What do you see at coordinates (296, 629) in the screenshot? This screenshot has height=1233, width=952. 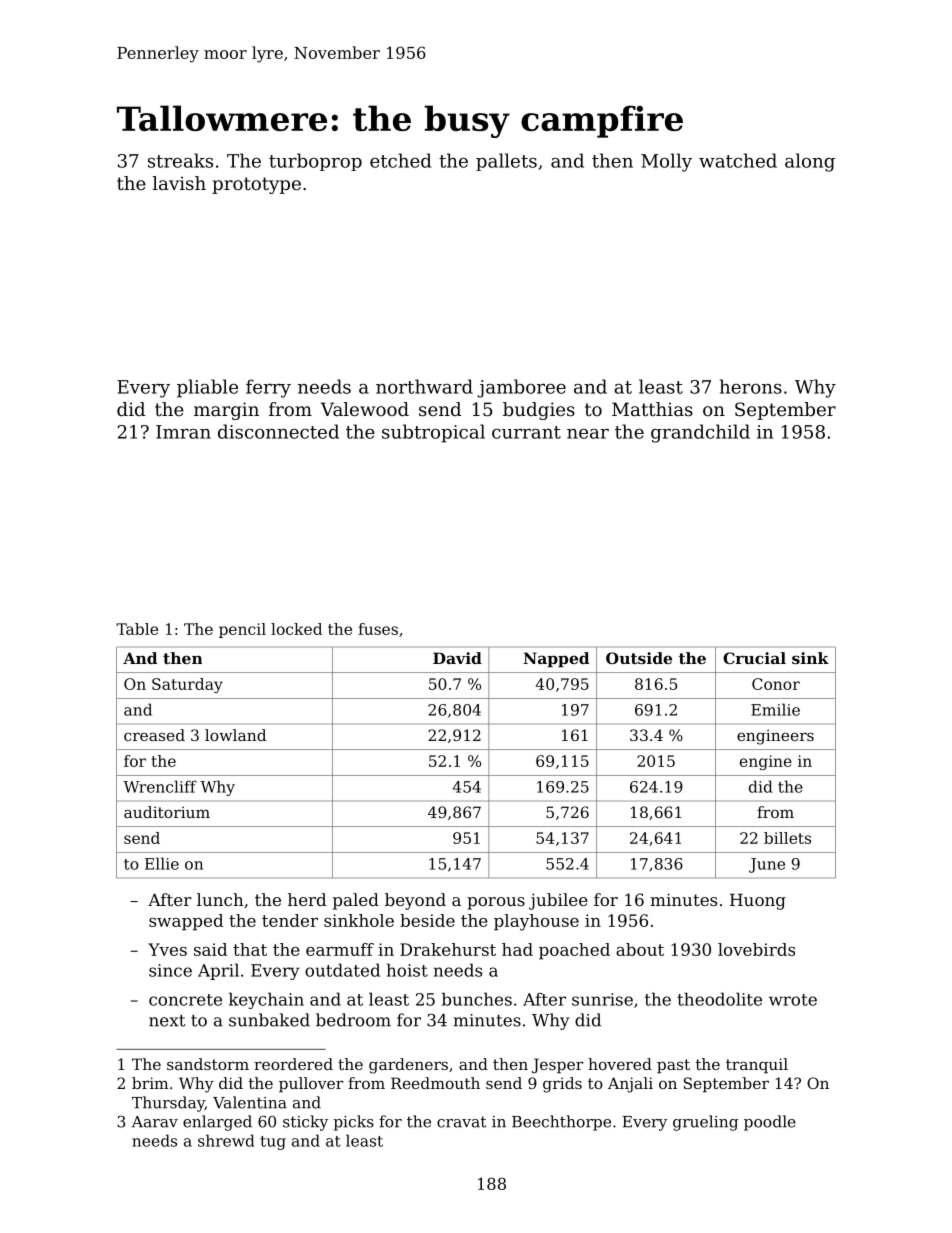 I see `locked` at bounding box center [296, 629].
